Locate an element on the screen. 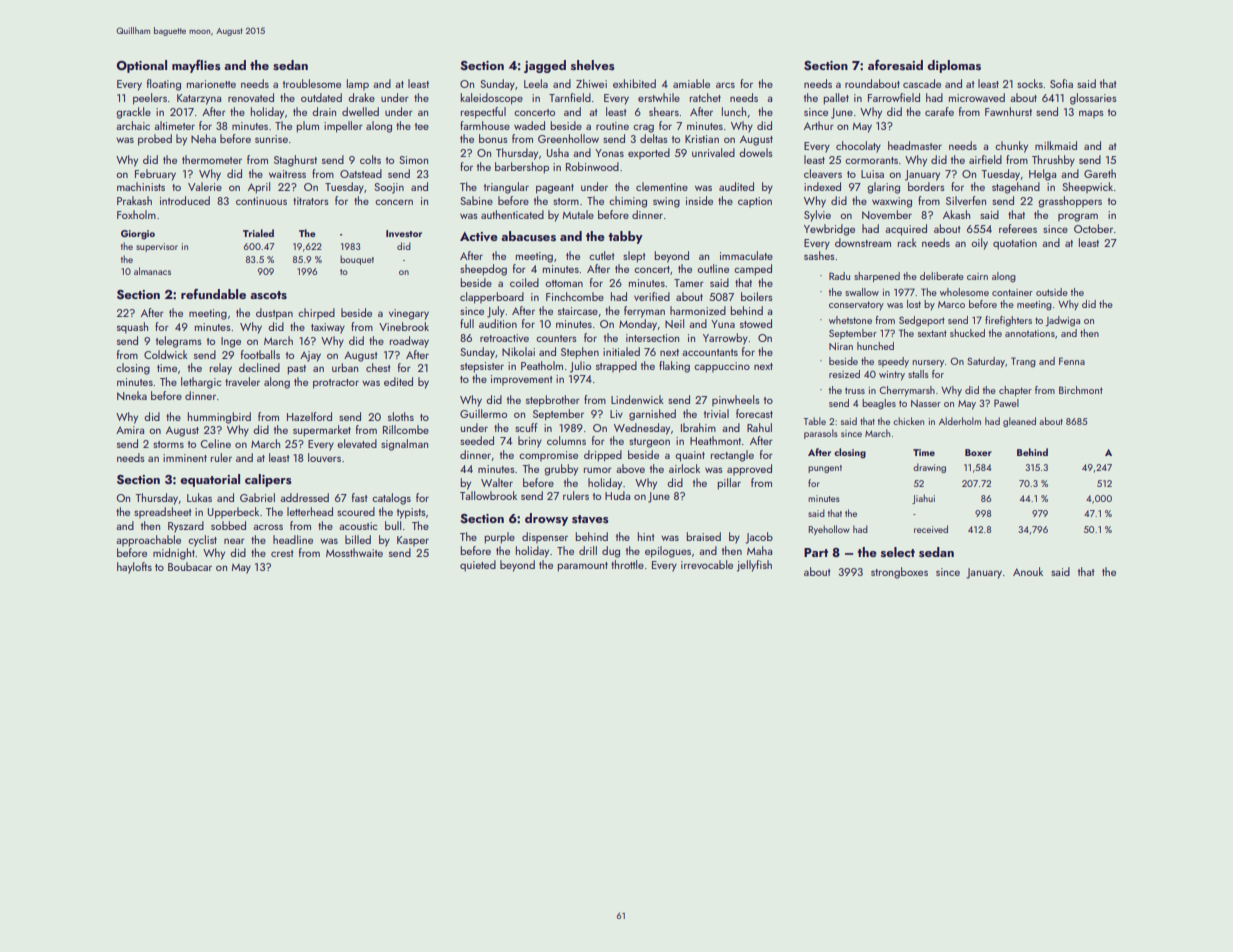  Fawnhurst is located at coordinates (1008, 111).
